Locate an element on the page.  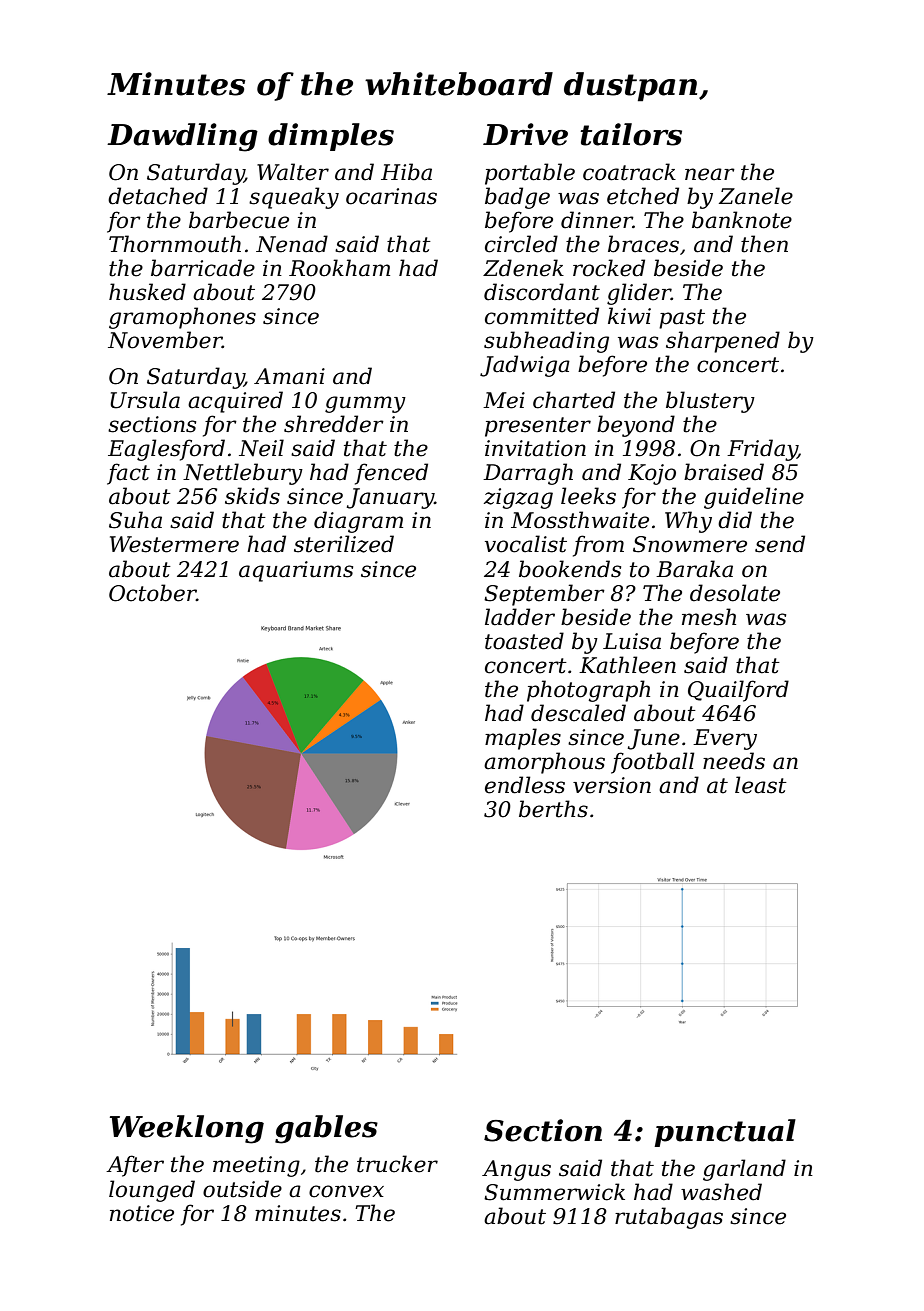
then is located at coordinates (764, 244).
